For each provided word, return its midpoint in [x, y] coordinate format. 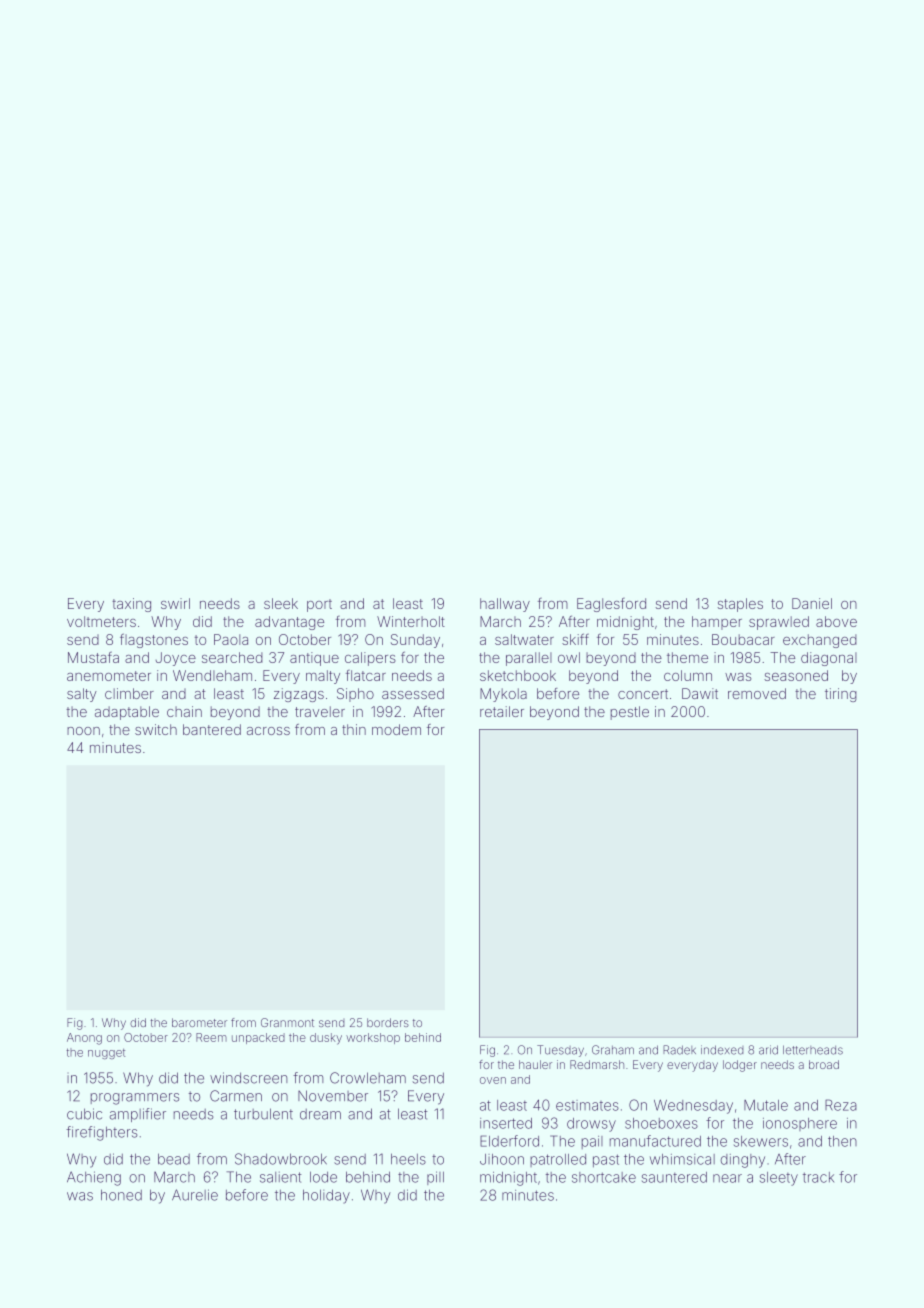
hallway [505, 605]
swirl [175, 603]
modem [396, 729]
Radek [679, 1050]
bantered [212, 729]
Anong [84, 1039]
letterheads [813, 1050]
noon [83, 731]
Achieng [94, 1178]
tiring [841, 695]
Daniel [812, 603]
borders [388, 1022]
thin [354, 729]
